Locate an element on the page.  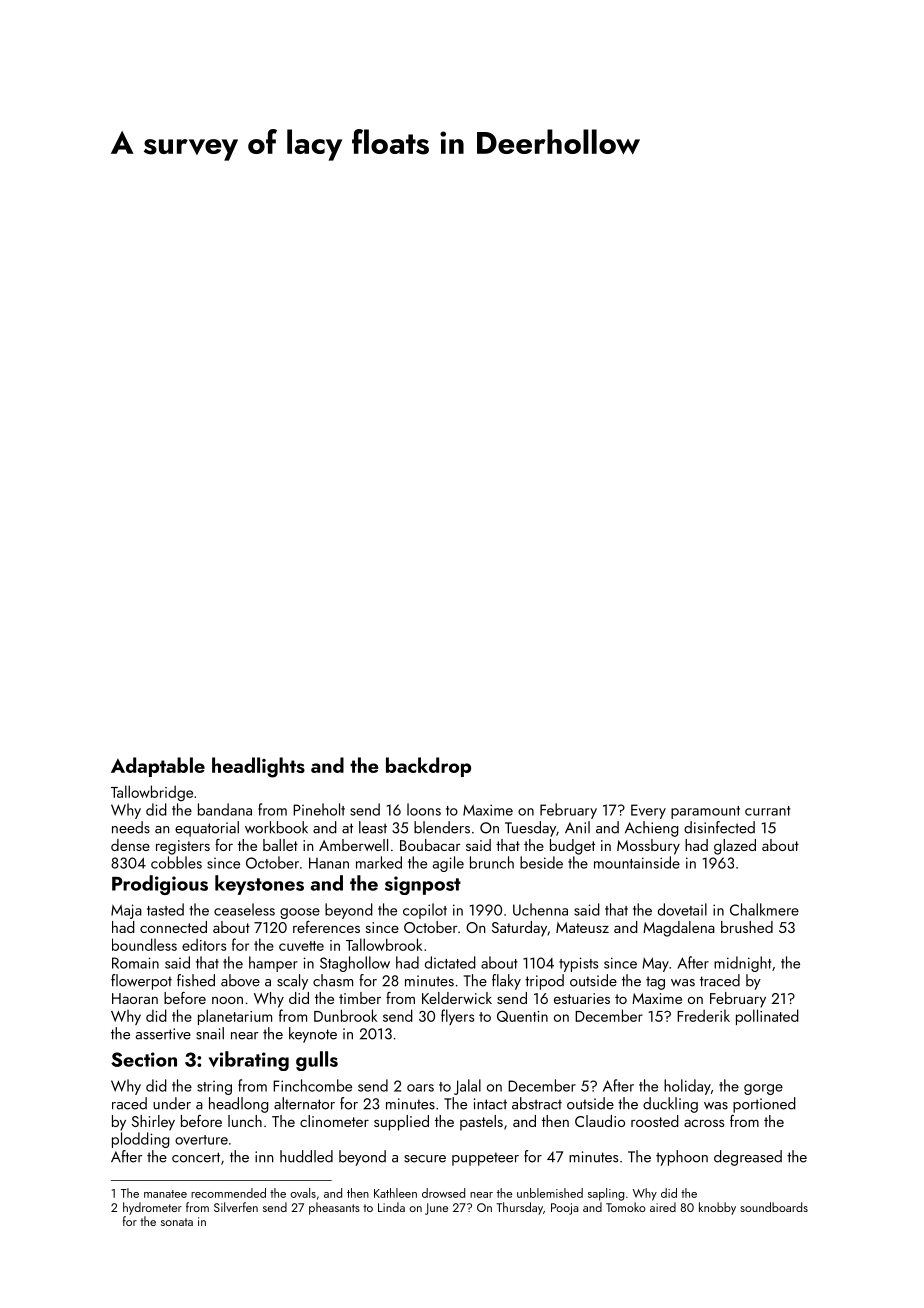
Jalal is located at coordinates (467, 1087).
